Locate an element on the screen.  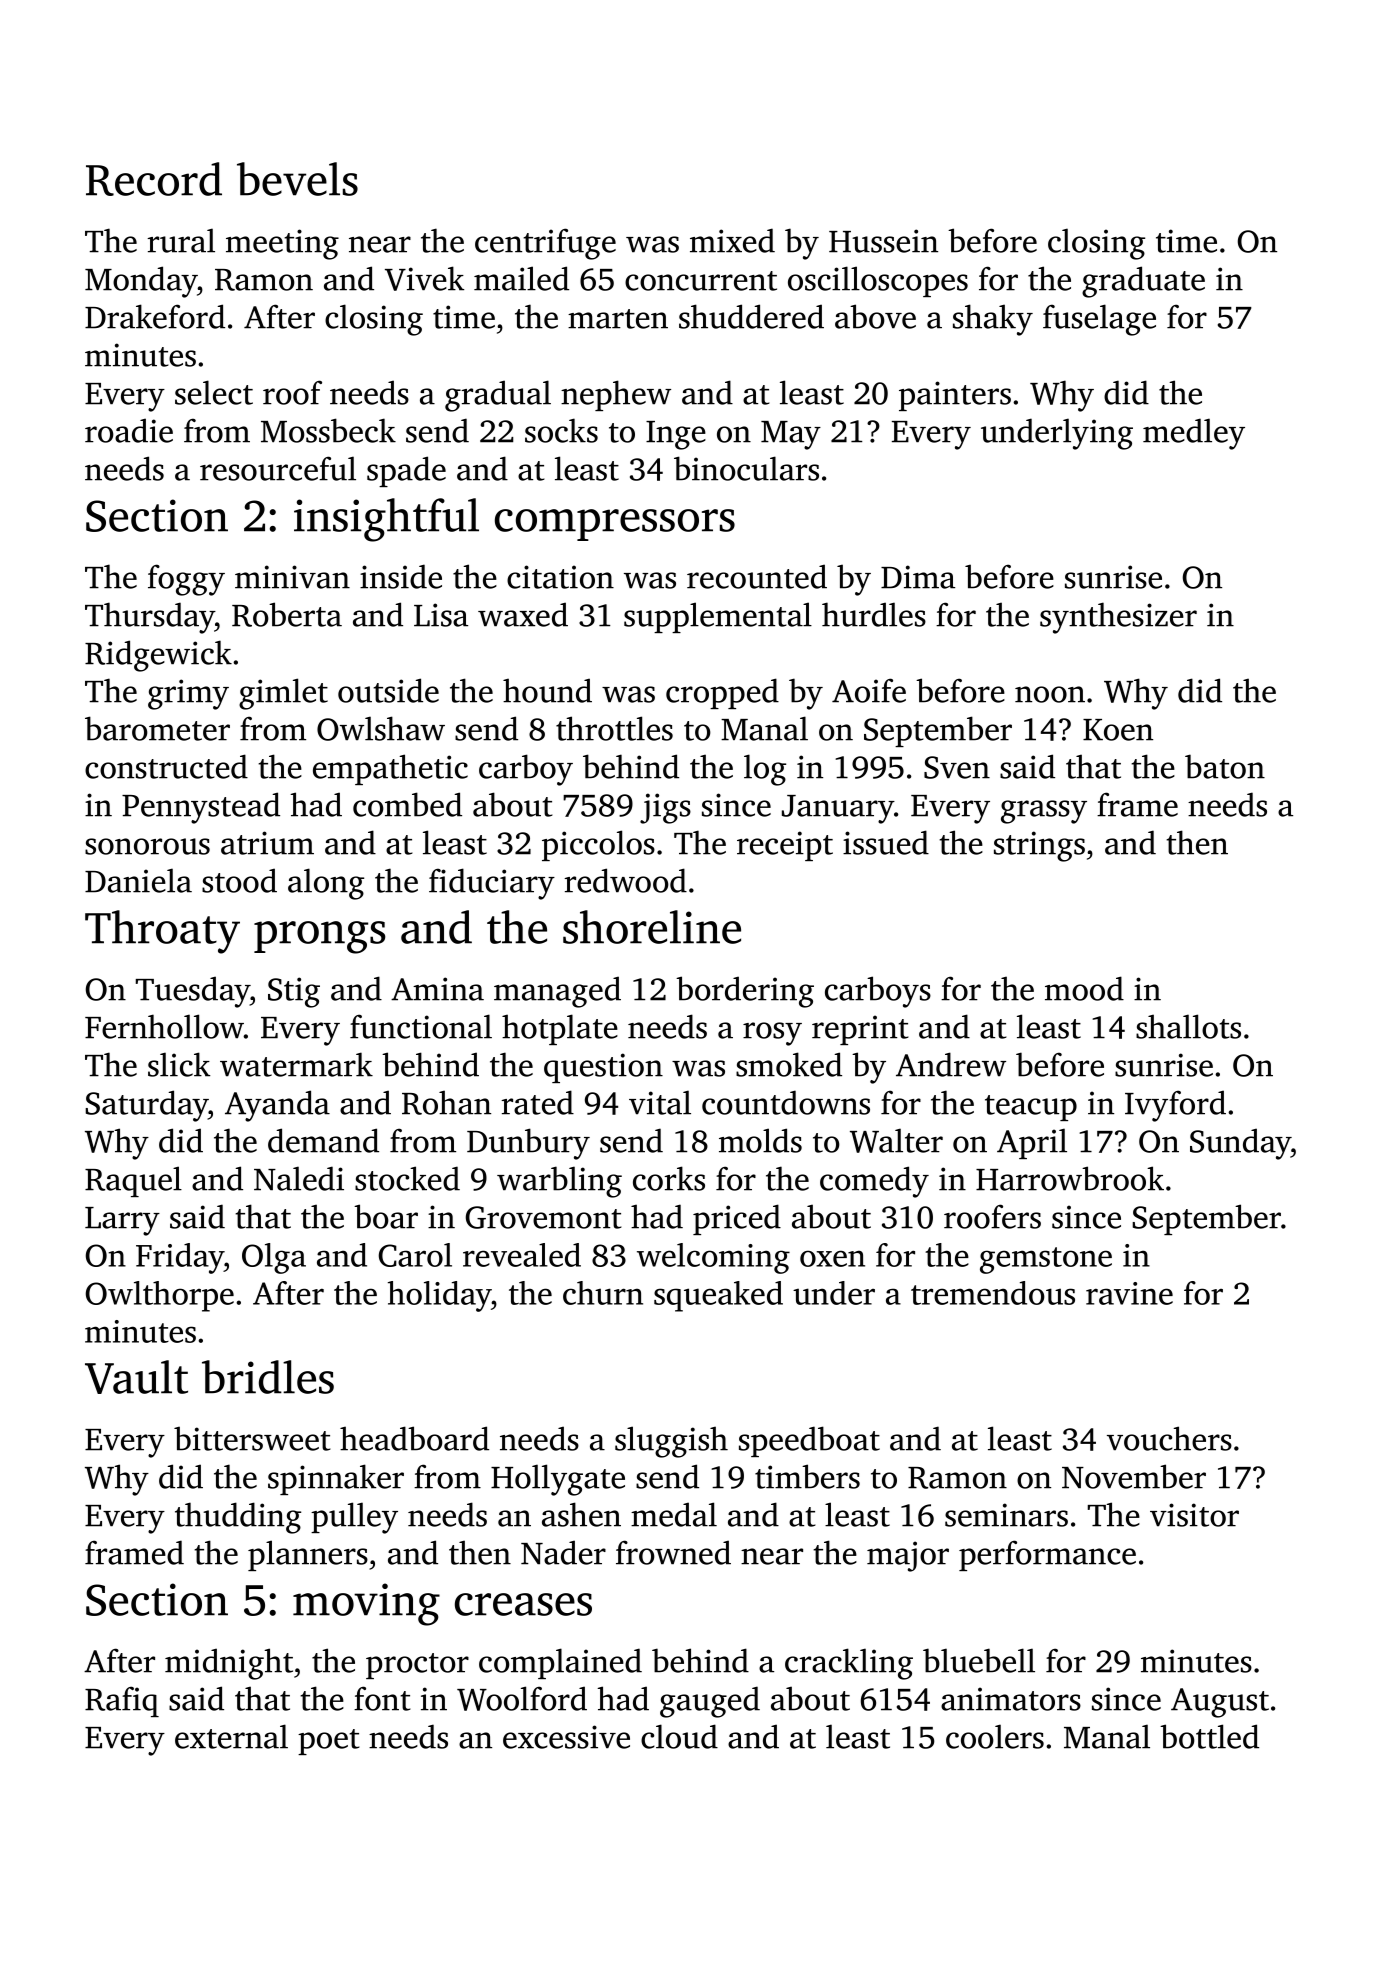
jigs is located at coordinates (665, 808).
